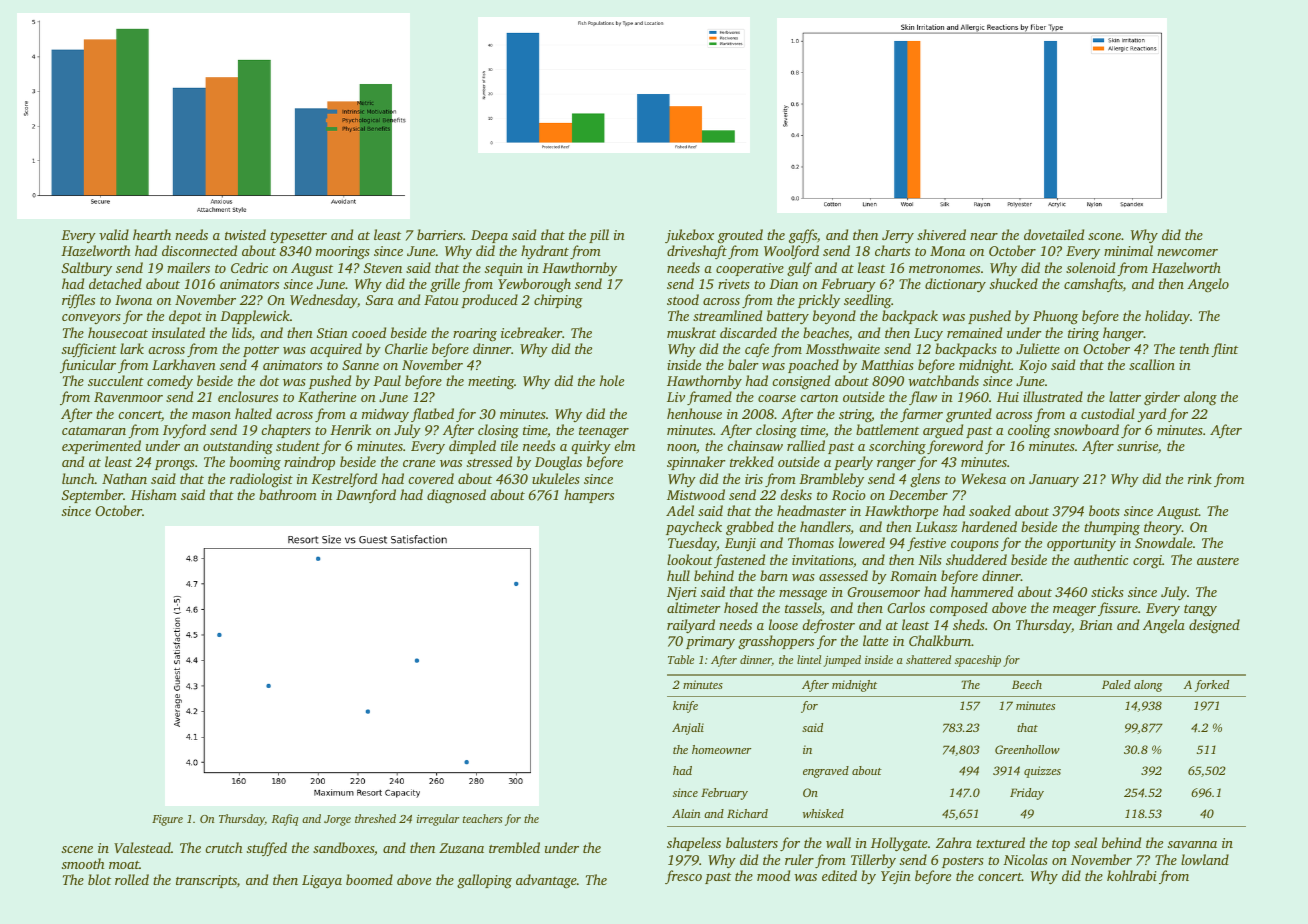 Image resolution: width=1308 pixels, height=924 pixels. I want to click on Hisham, so click(154, 494).
